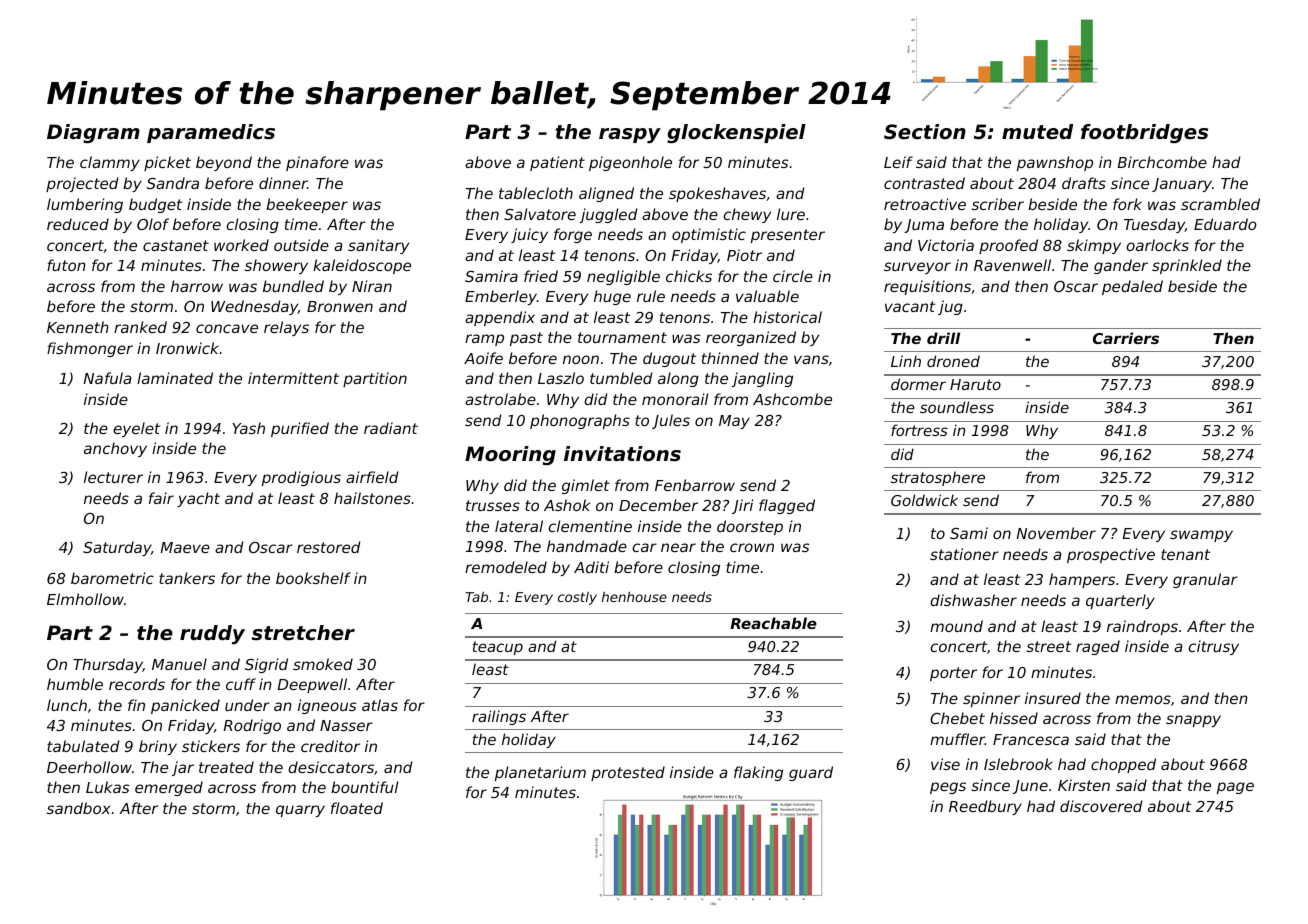 The height and width of the screenshot is (924, 1308). Describe the element at coordinates (212, 635) in the screenshot. I see `ruddy` at that location.
